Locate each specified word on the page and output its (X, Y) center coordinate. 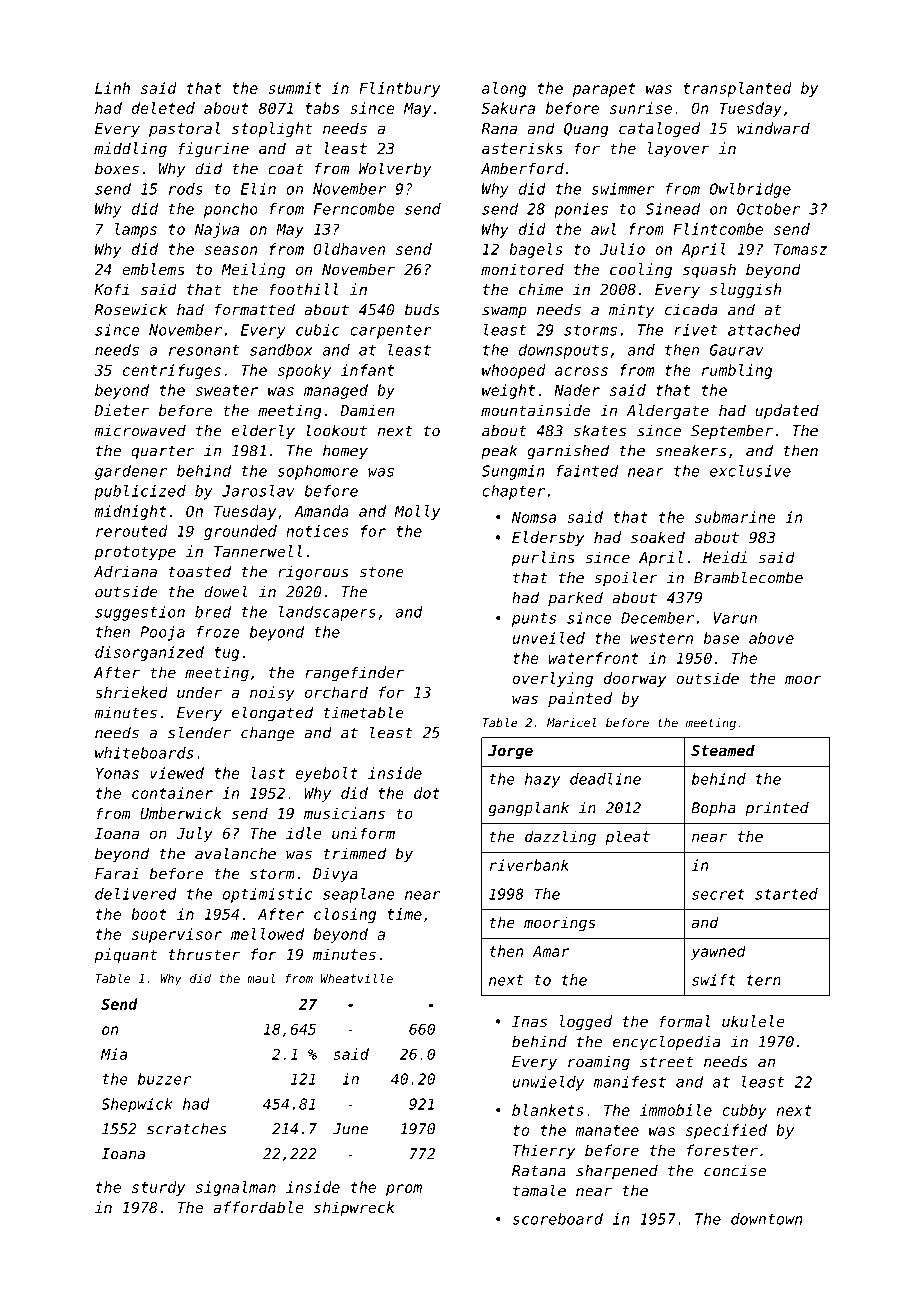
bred (213, 612)
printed (777, 809)
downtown (767, 1219)
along (504, 89)
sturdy (158, 1188)
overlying (552, 679)
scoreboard (557, 1219)
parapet (604, 90)
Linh (112, 88)
